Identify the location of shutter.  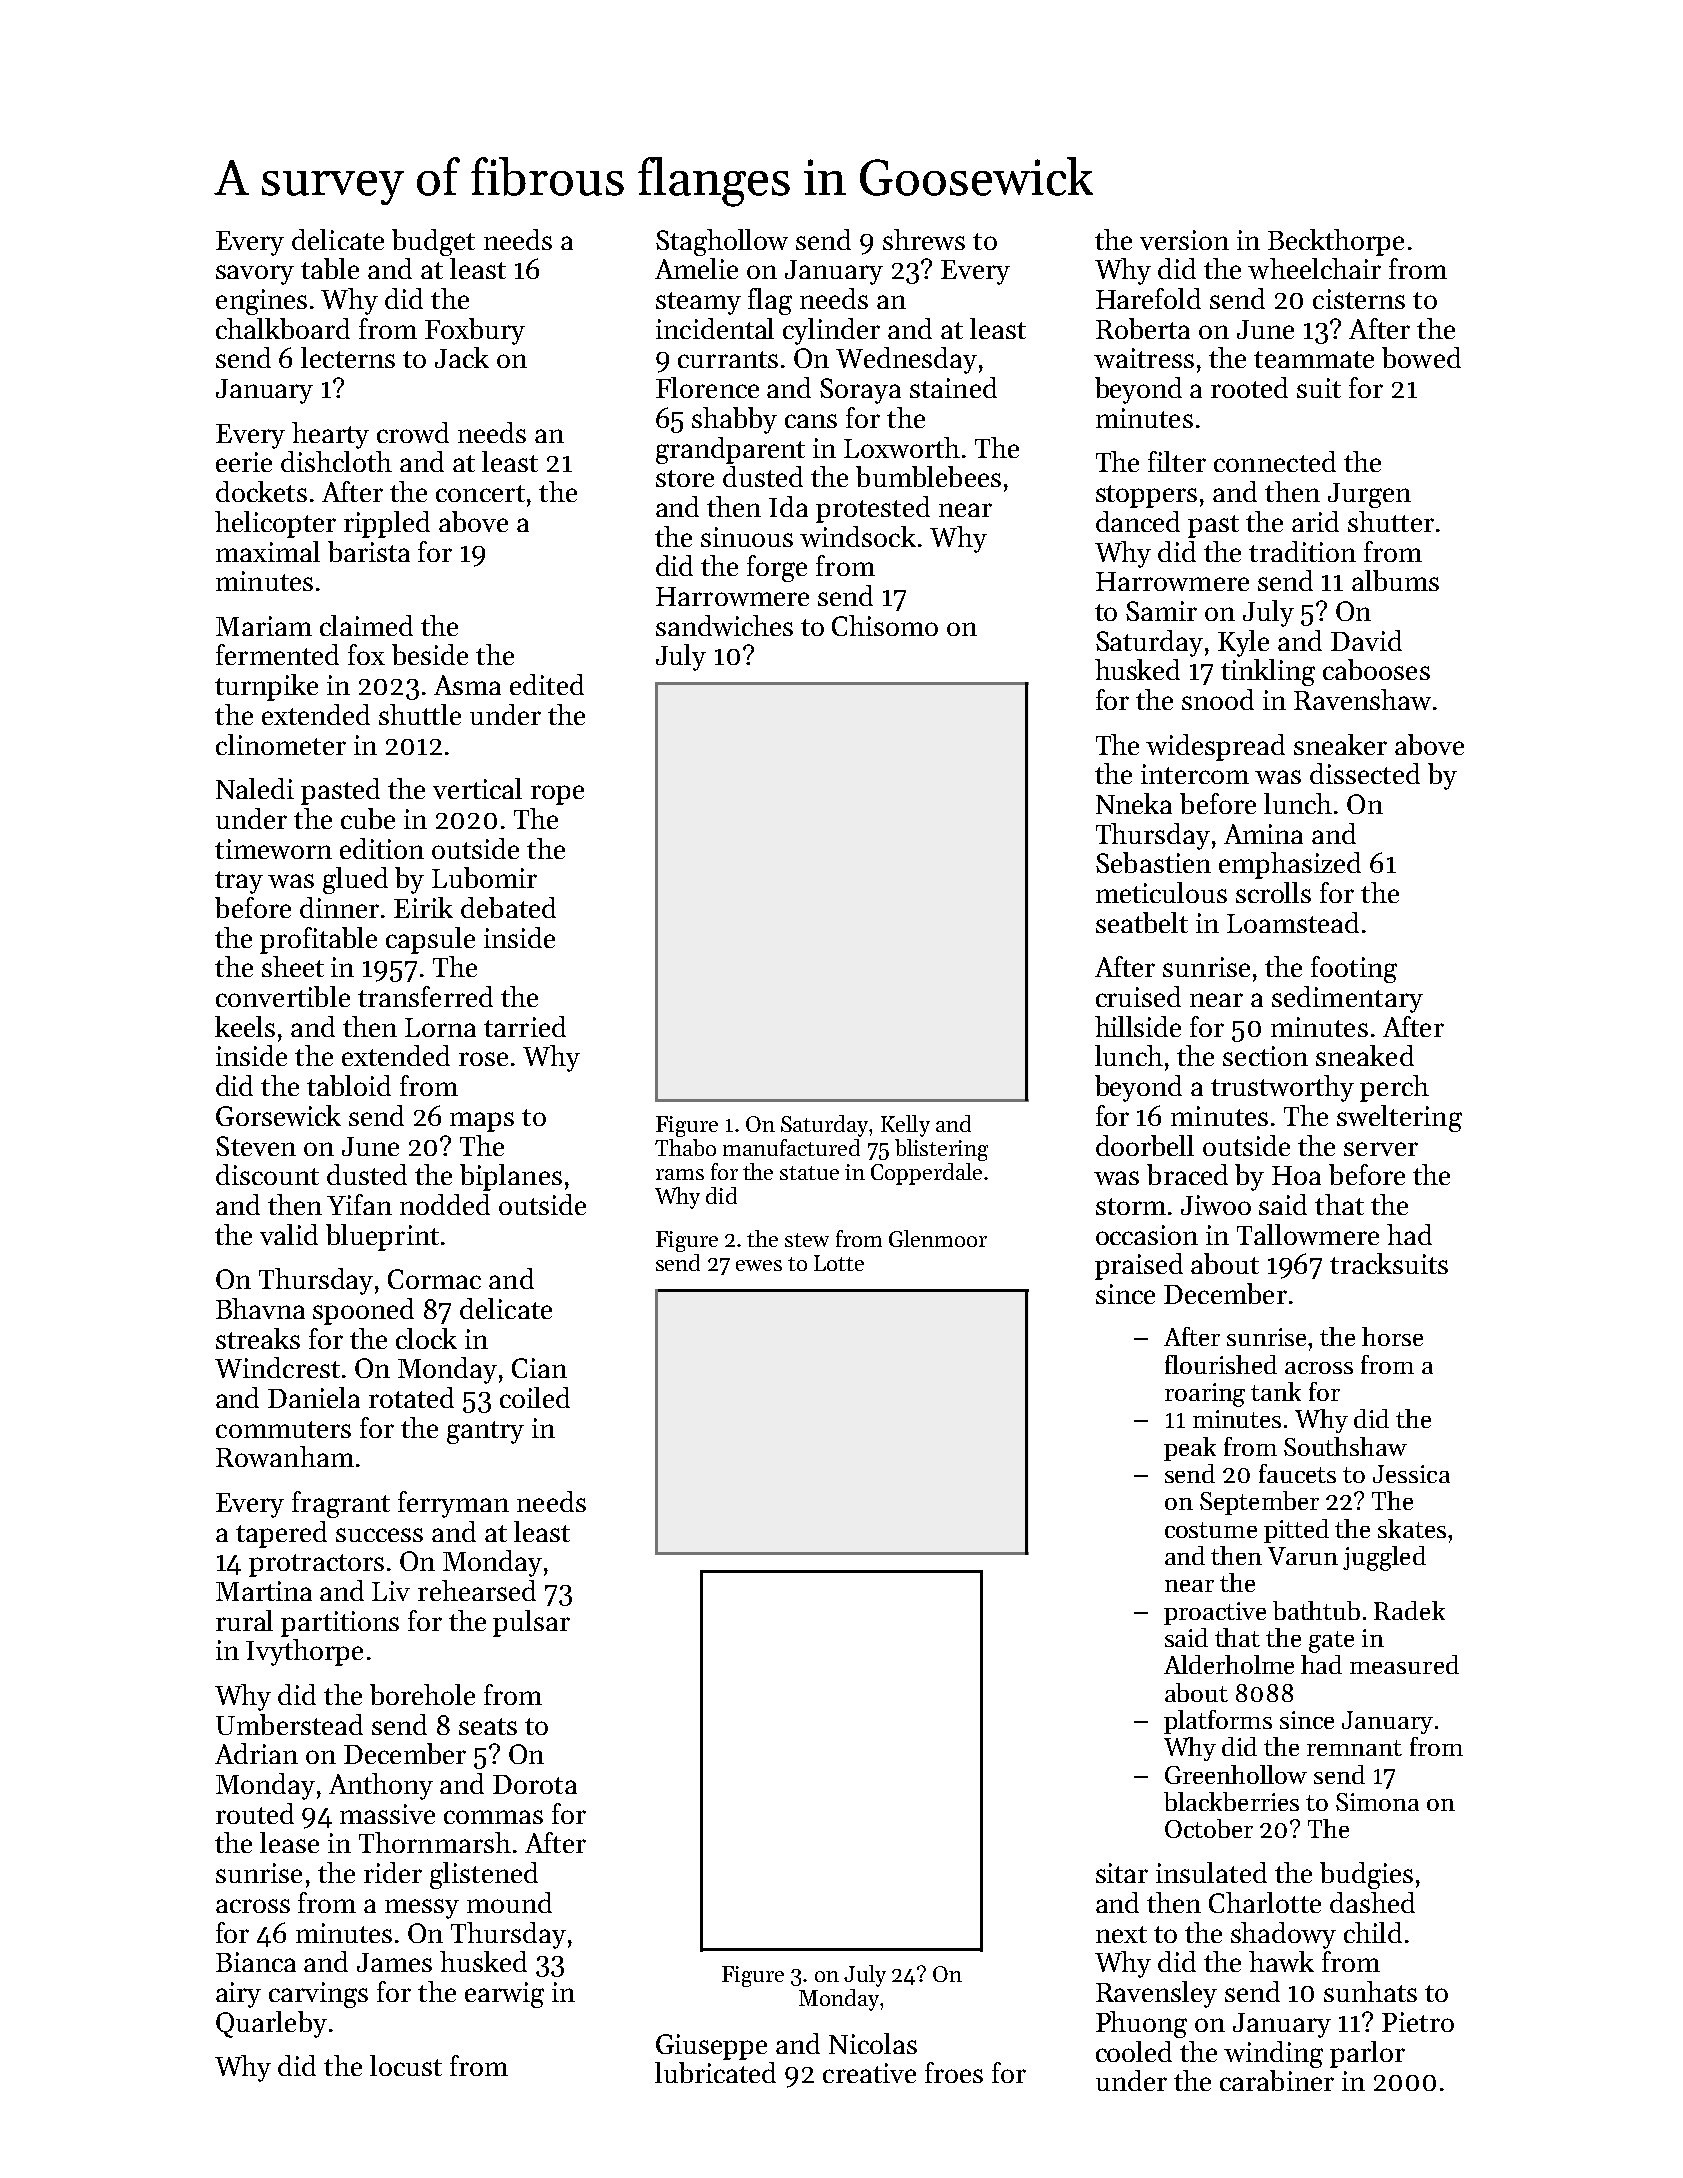
(1391, 521).
